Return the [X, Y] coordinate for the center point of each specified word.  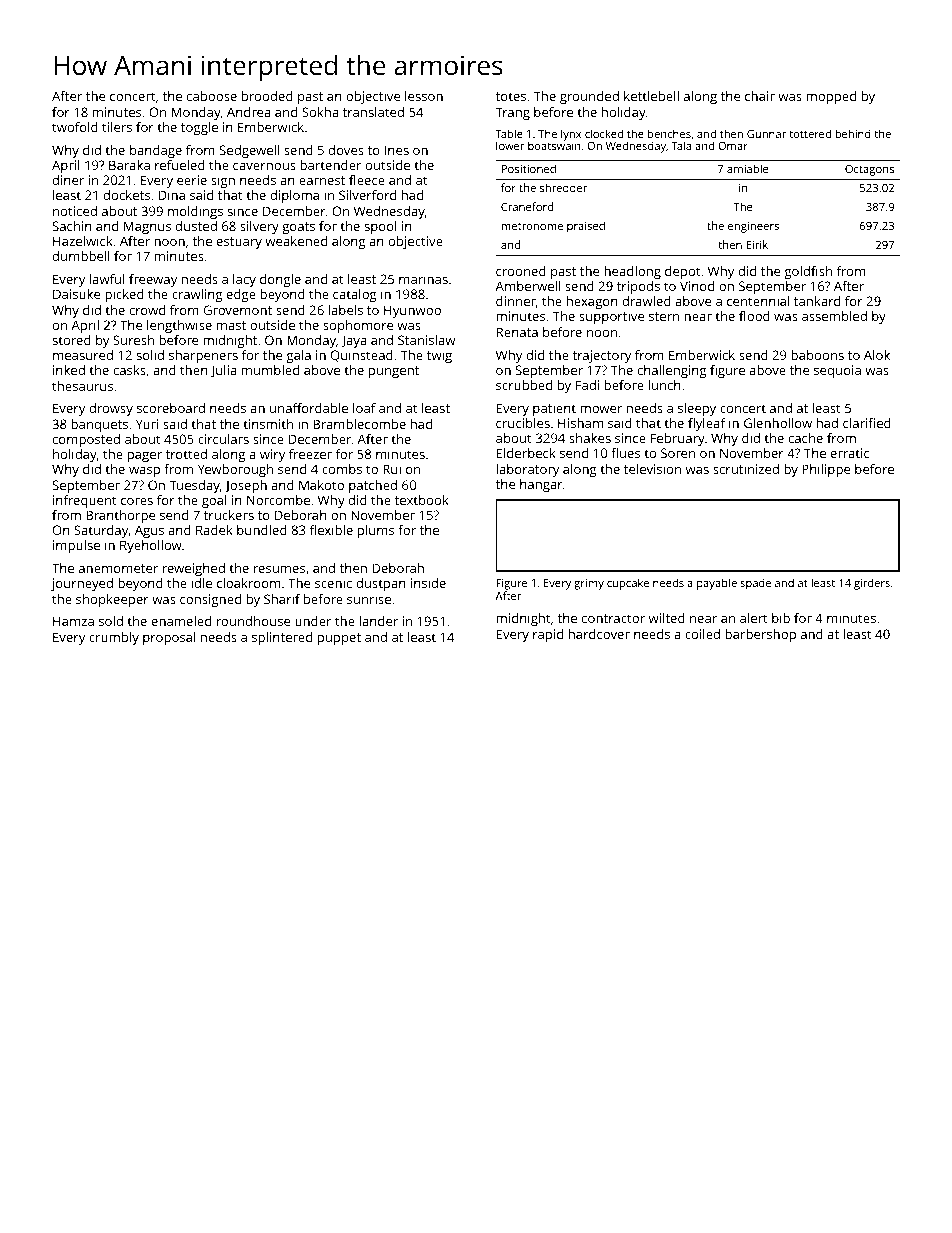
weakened [296, 241]
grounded [589, 97]
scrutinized [746, 469]
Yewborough [235, 470]
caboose [212, 96]
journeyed [82, 584]
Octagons [869, 170]
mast [231, 325]
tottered [810, 133]
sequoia [837, 371]
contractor [613, 618]
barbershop [760, 635]
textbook [422, 500]
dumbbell [81, 256]
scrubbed [524, 385]
